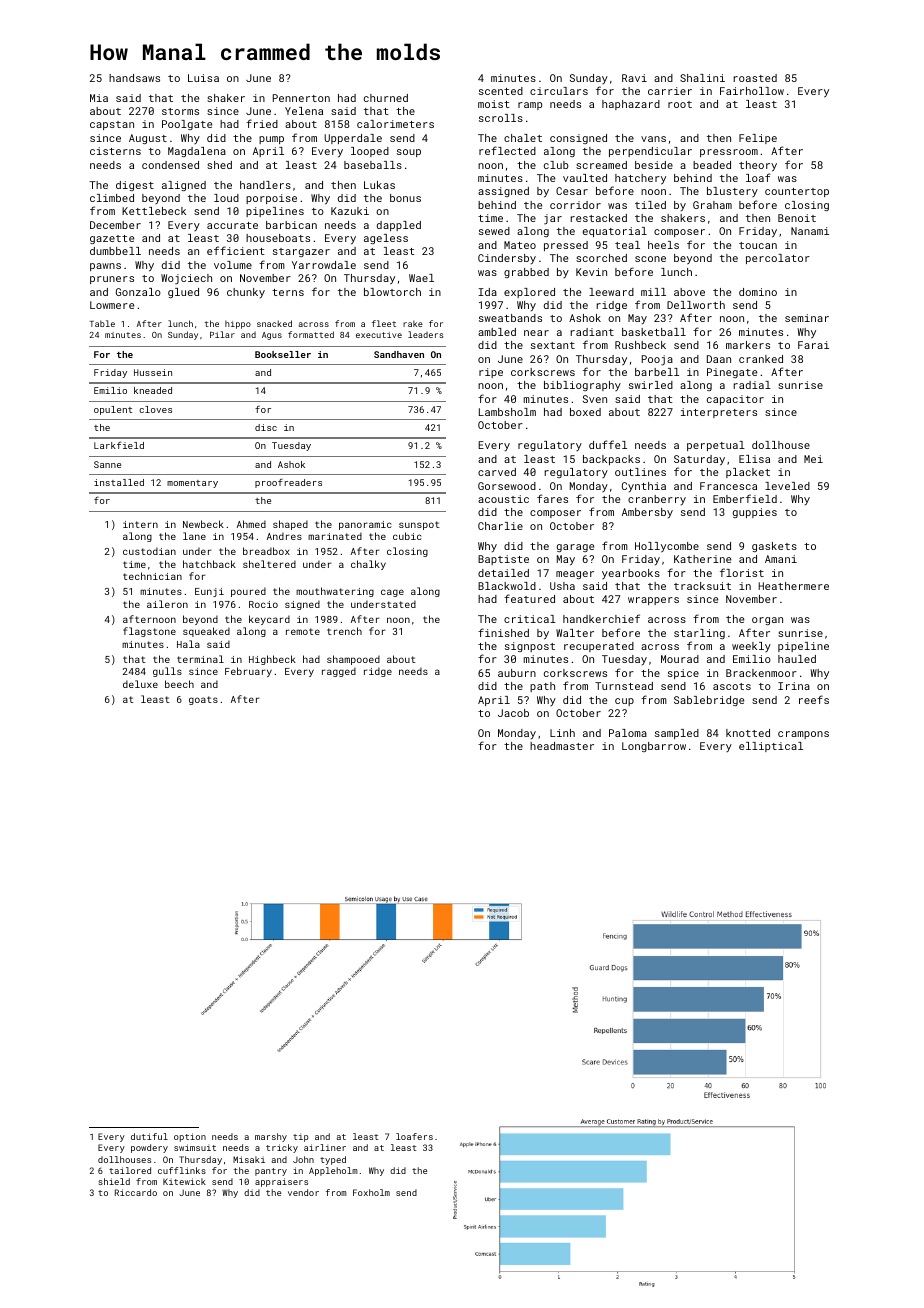 The height and width of the page is (1308, 924). Describe the element at coordinates (154, 211) in the page. I see `Kettlebeck` at that location.
